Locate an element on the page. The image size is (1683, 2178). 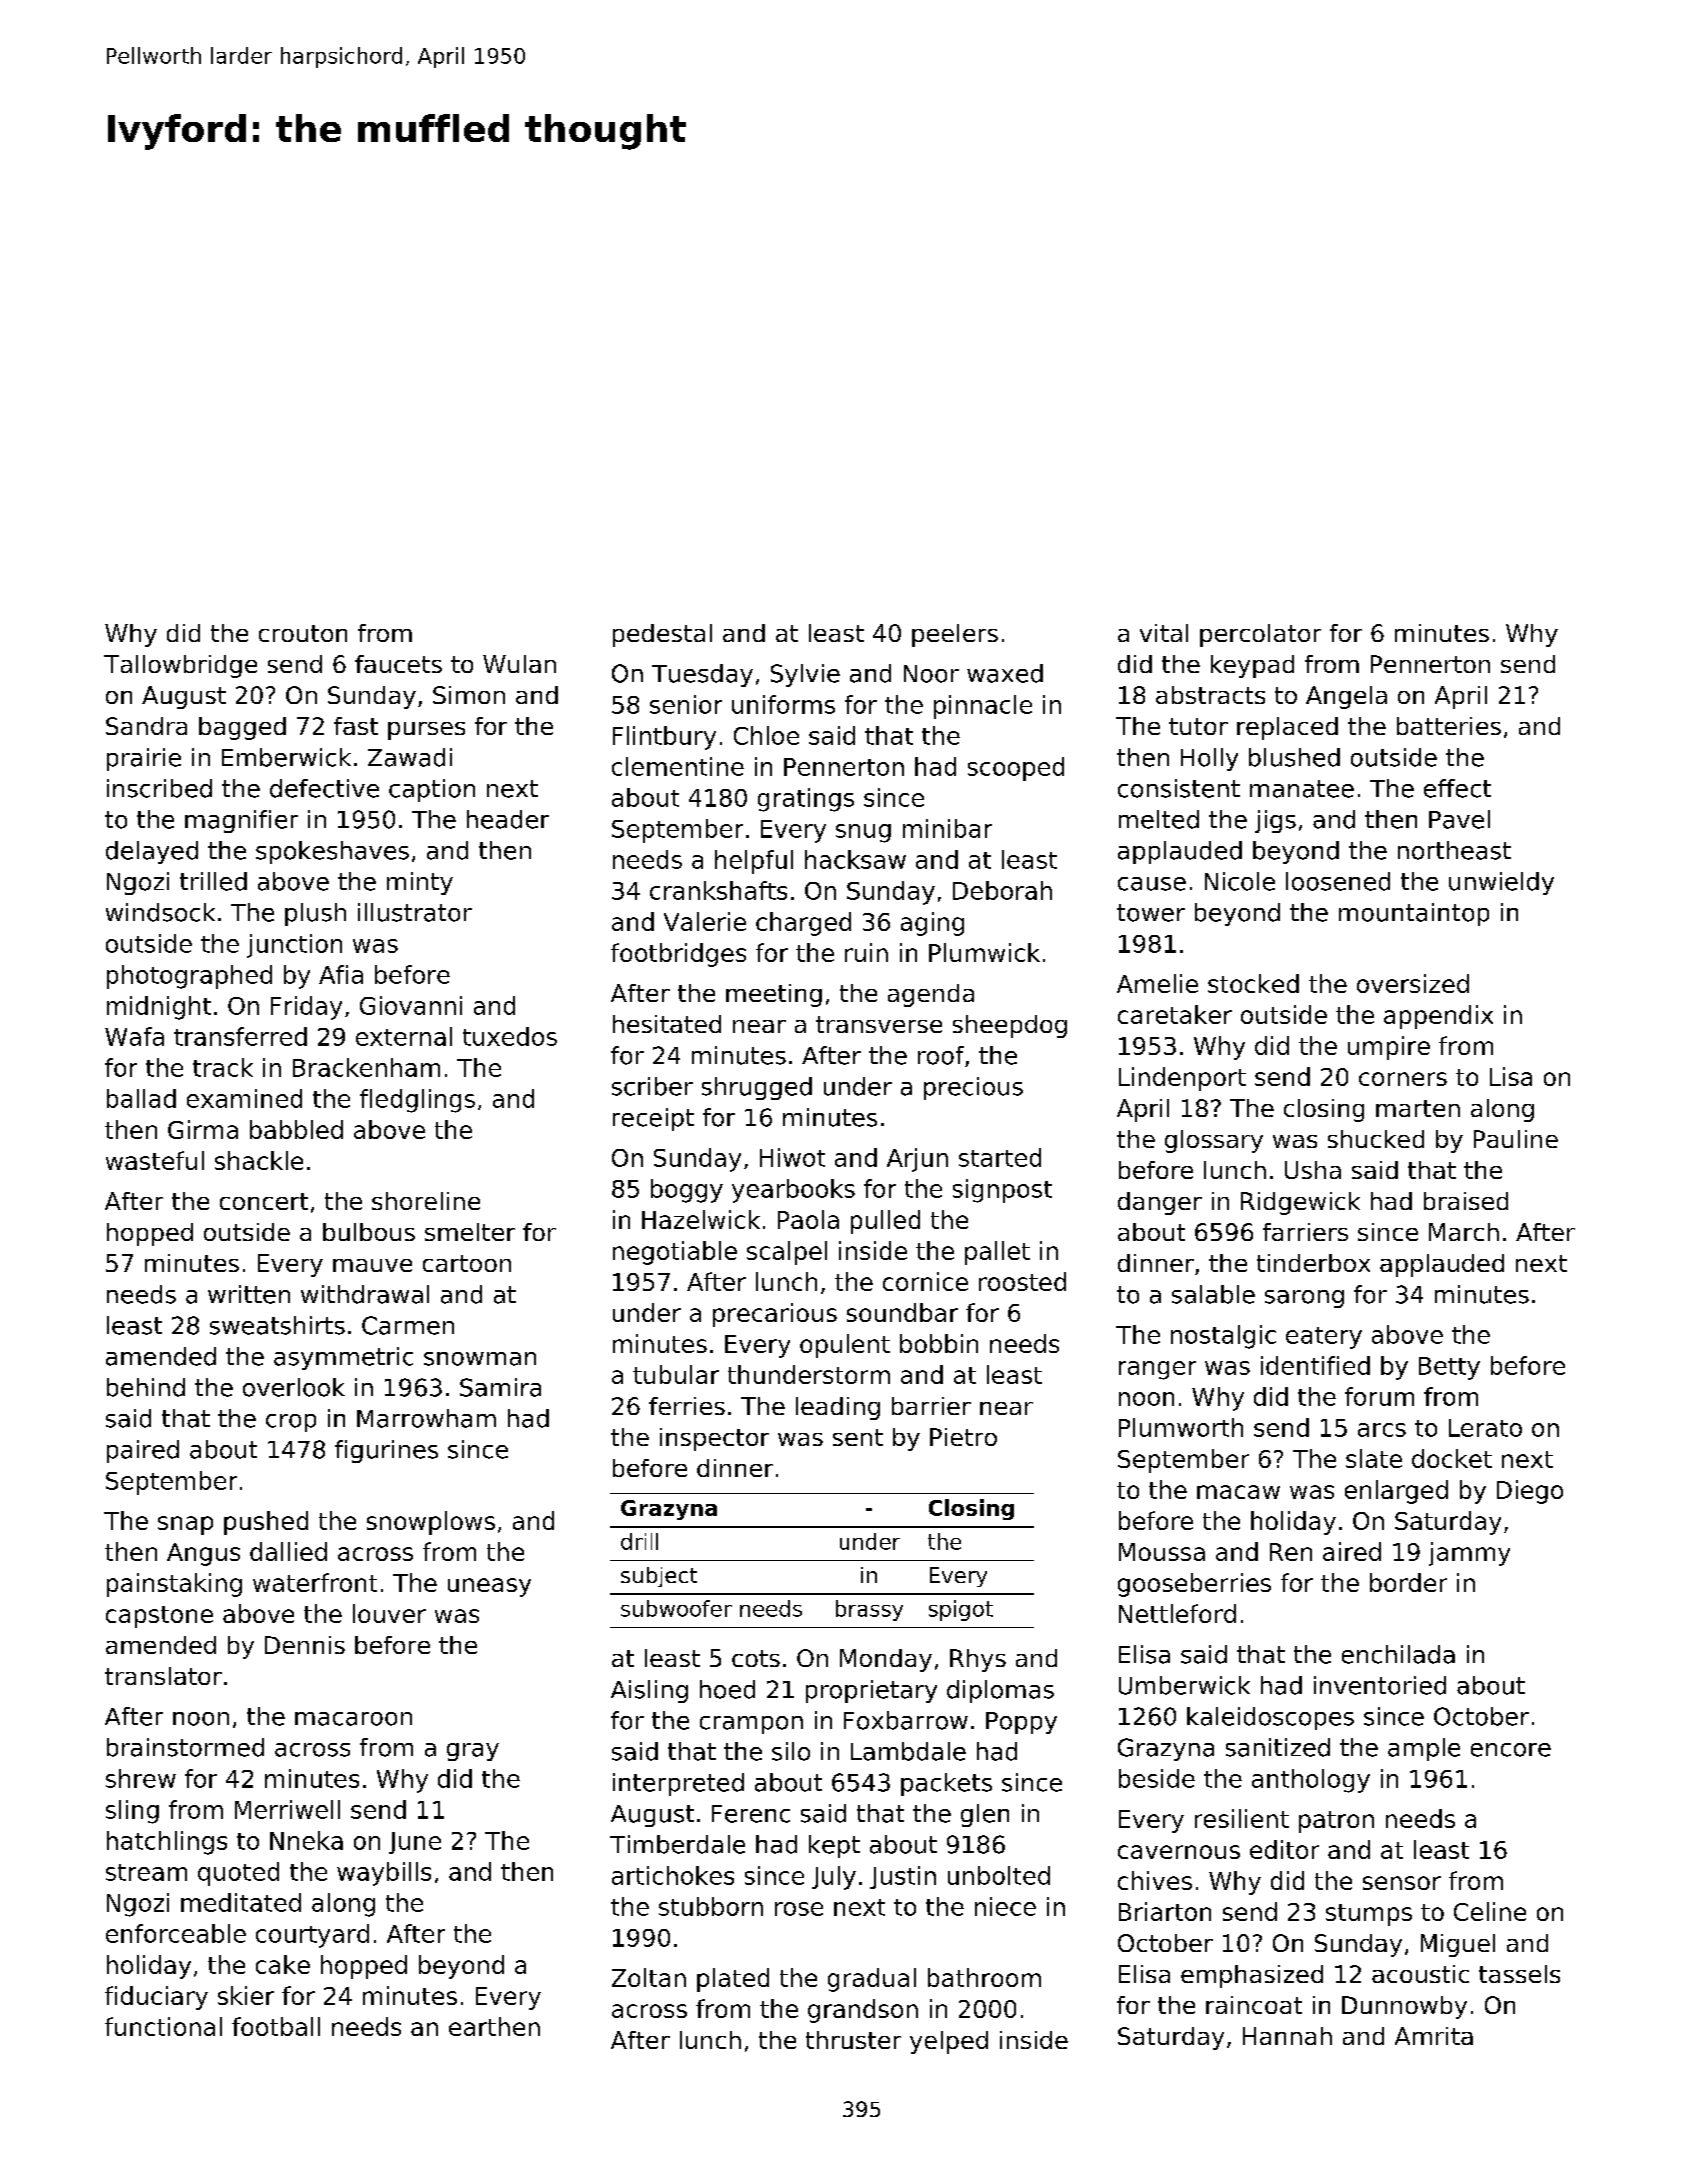
leading is located at coordinates (838, 1408).
